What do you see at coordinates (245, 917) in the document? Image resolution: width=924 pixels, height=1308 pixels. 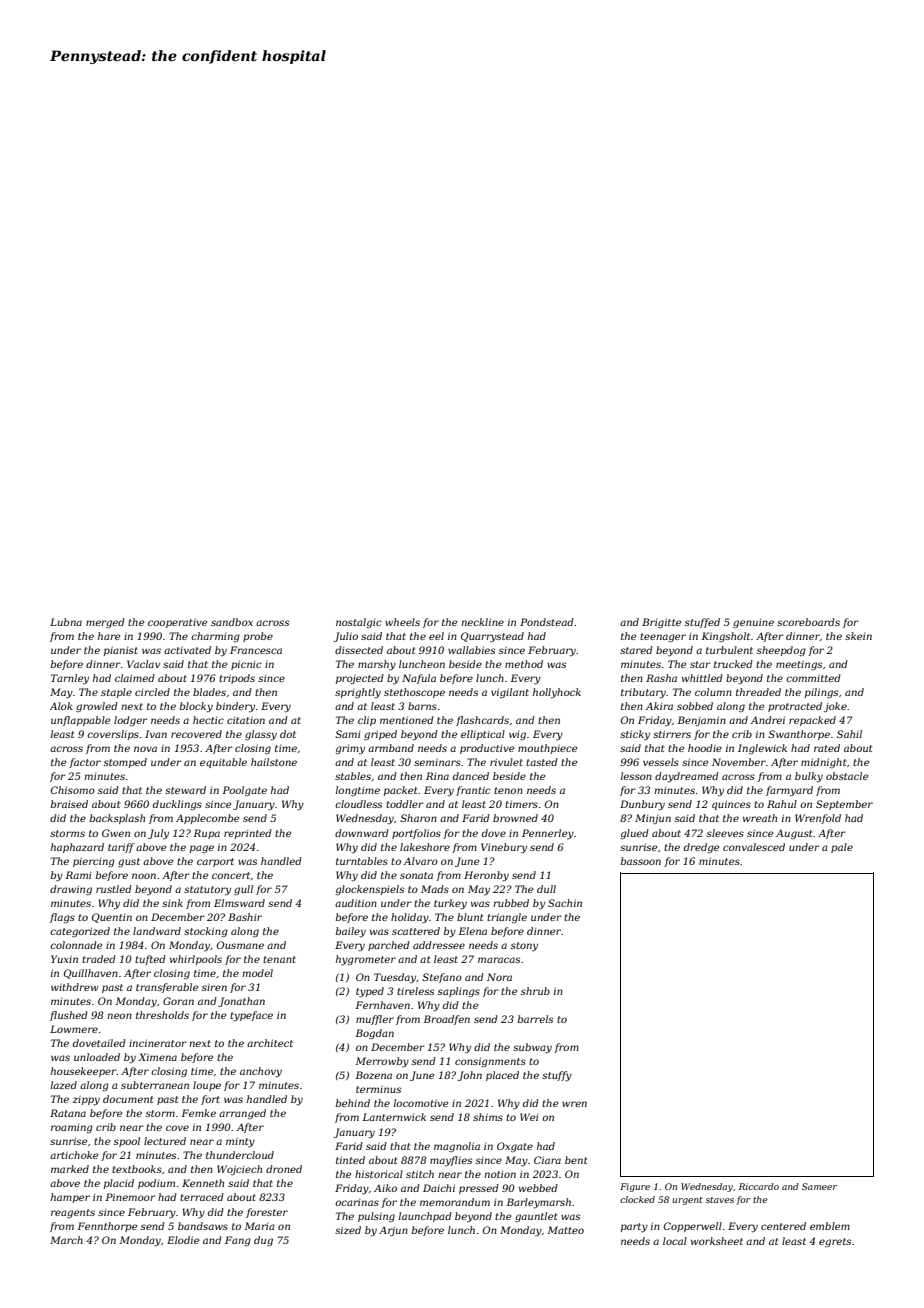 I see `Bashir` at bounding box center [245, 917].
